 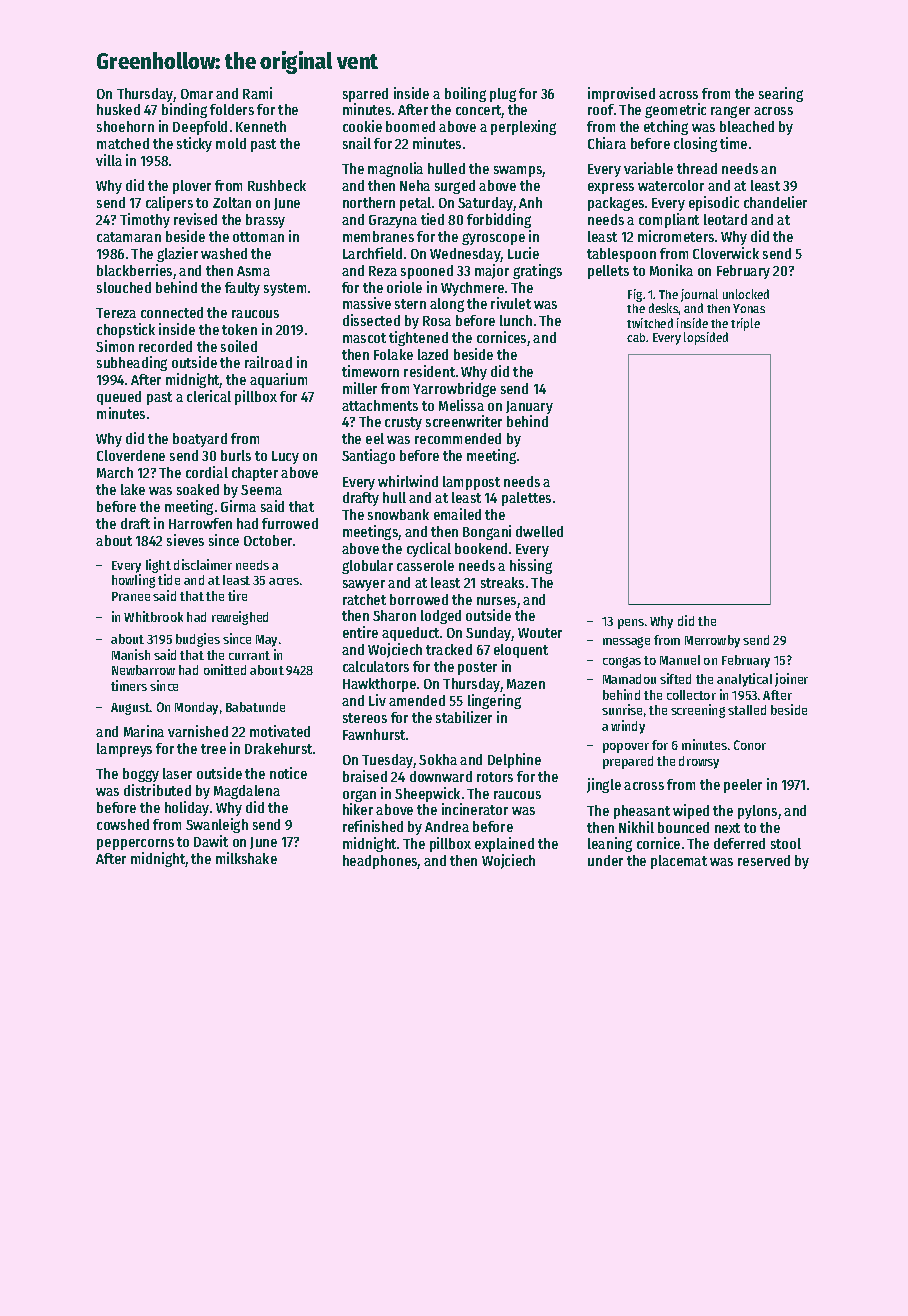 What do you see at coordinates (675, 110) in the page?
I see `geometric` at bounding box center [675, 110].
